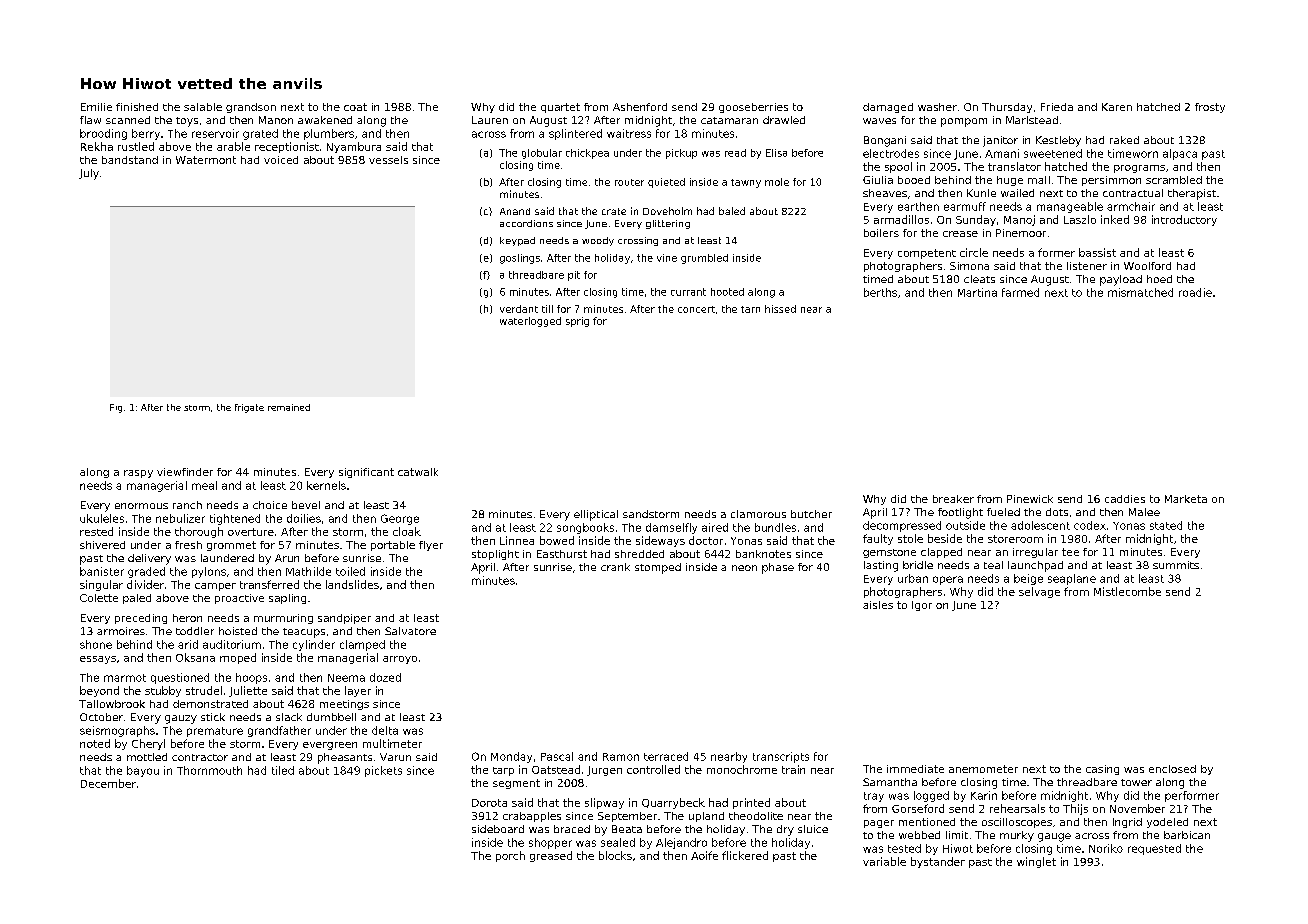  I want to click on enclosed, so click(1172, 769).
